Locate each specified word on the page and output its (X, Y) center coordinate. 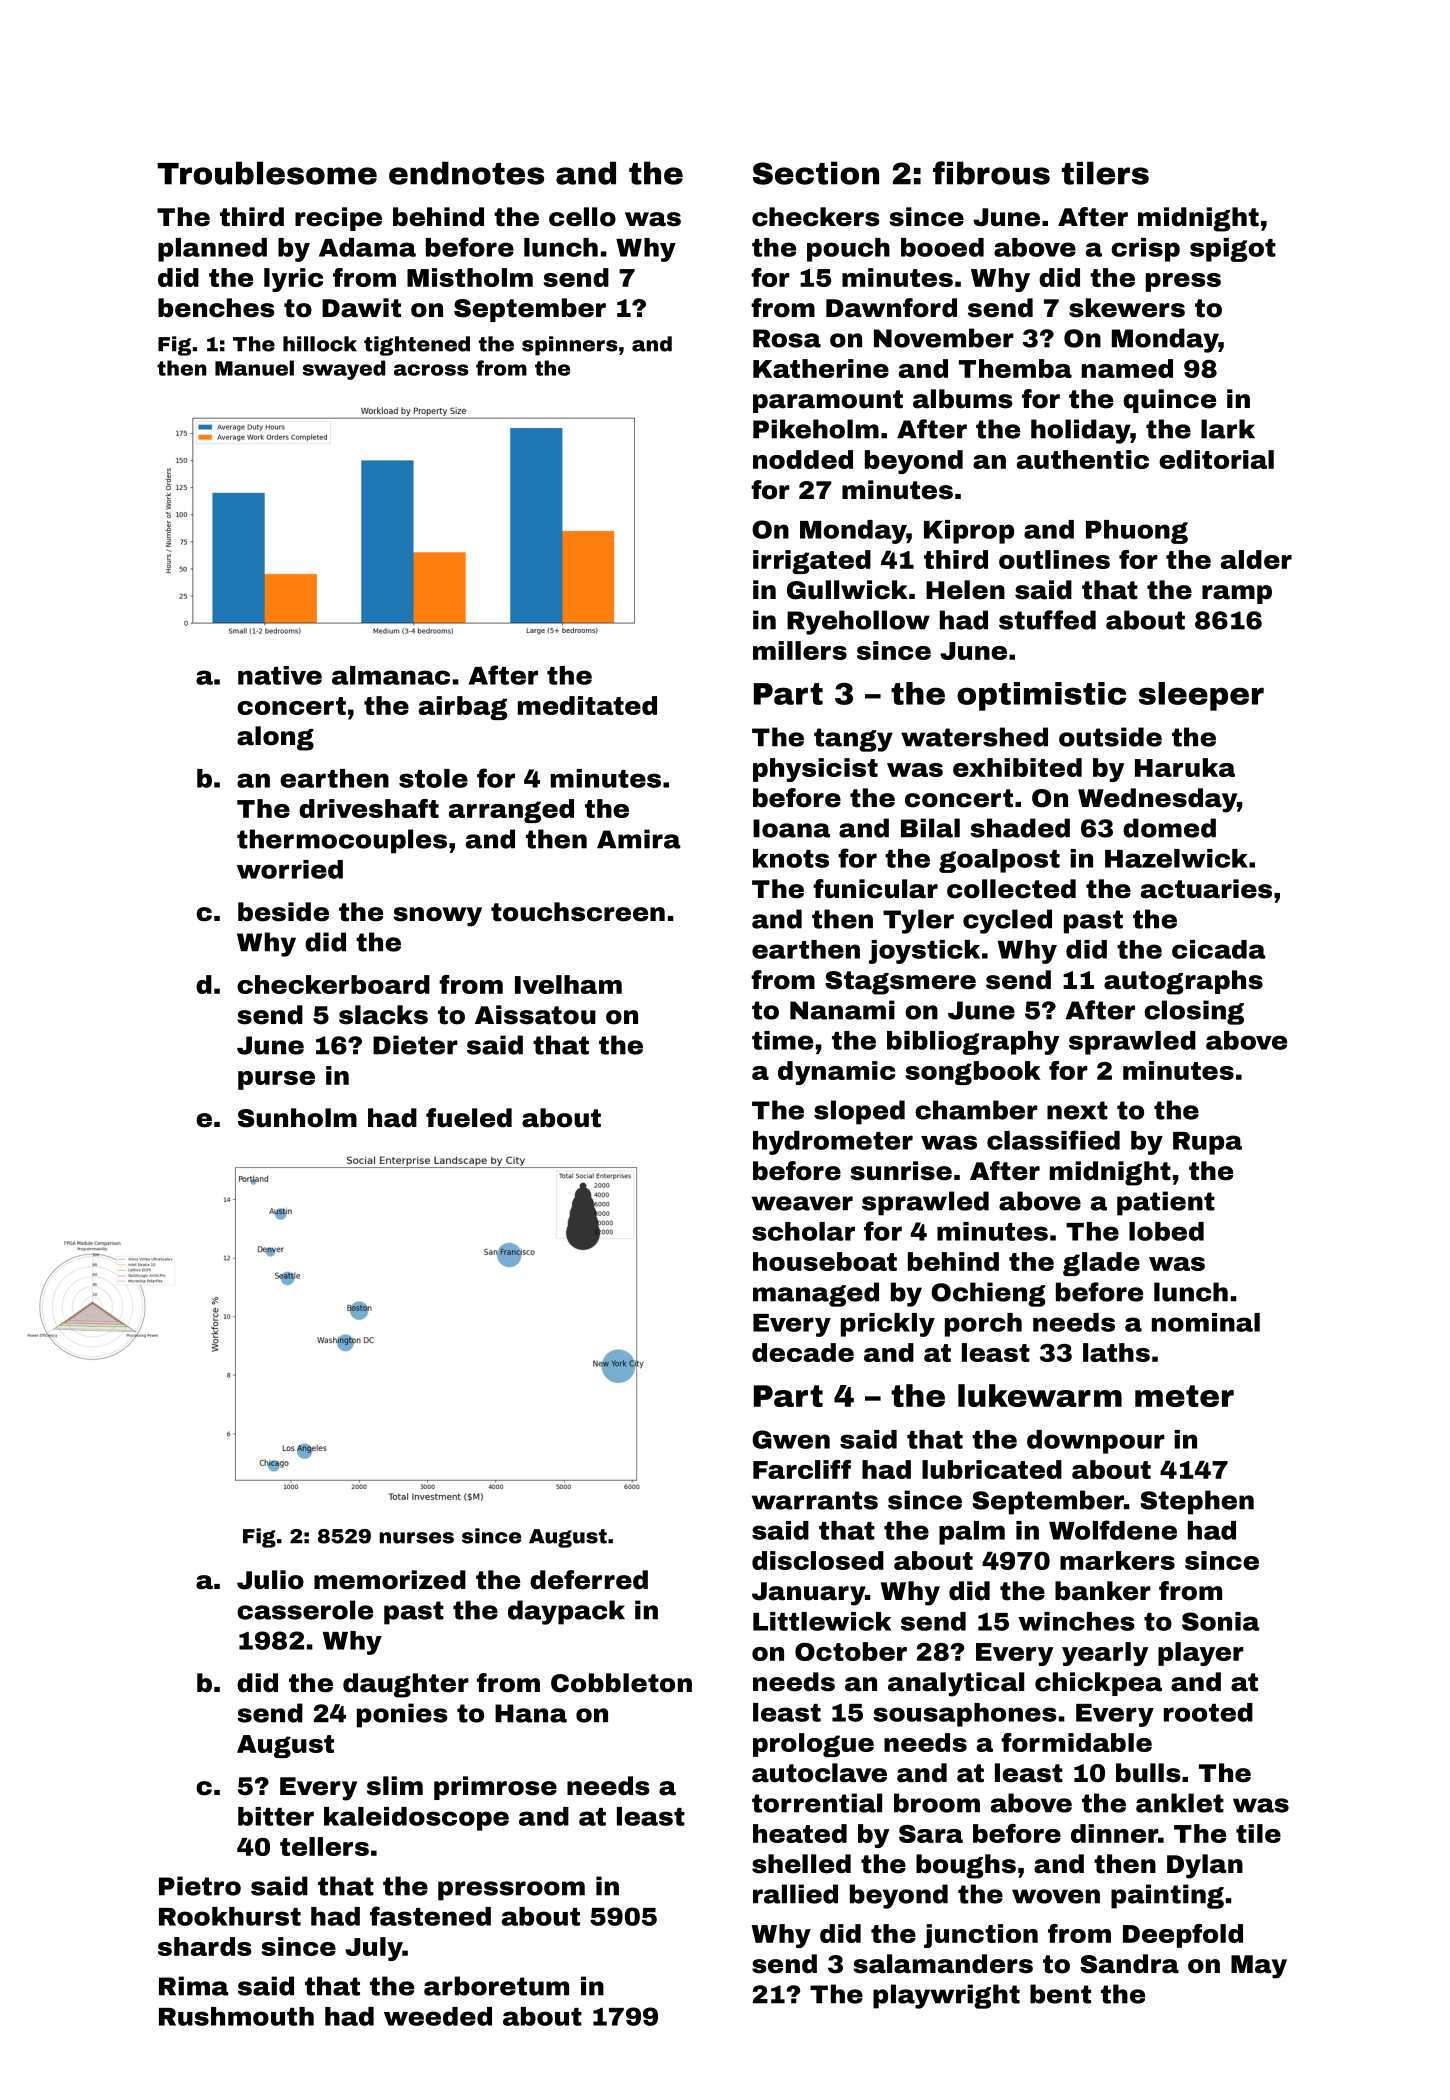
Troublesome (267, 173)
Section (816, 173)
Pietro (200, 1886)
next (1077, 1110)
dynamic (836, 1073)
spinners (570, 346)
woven (1056, 1896)
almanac (391, 675)
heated (800, 1833)
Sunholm (297, 1118)
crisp (1145, 250)
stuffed (1047, 620)
